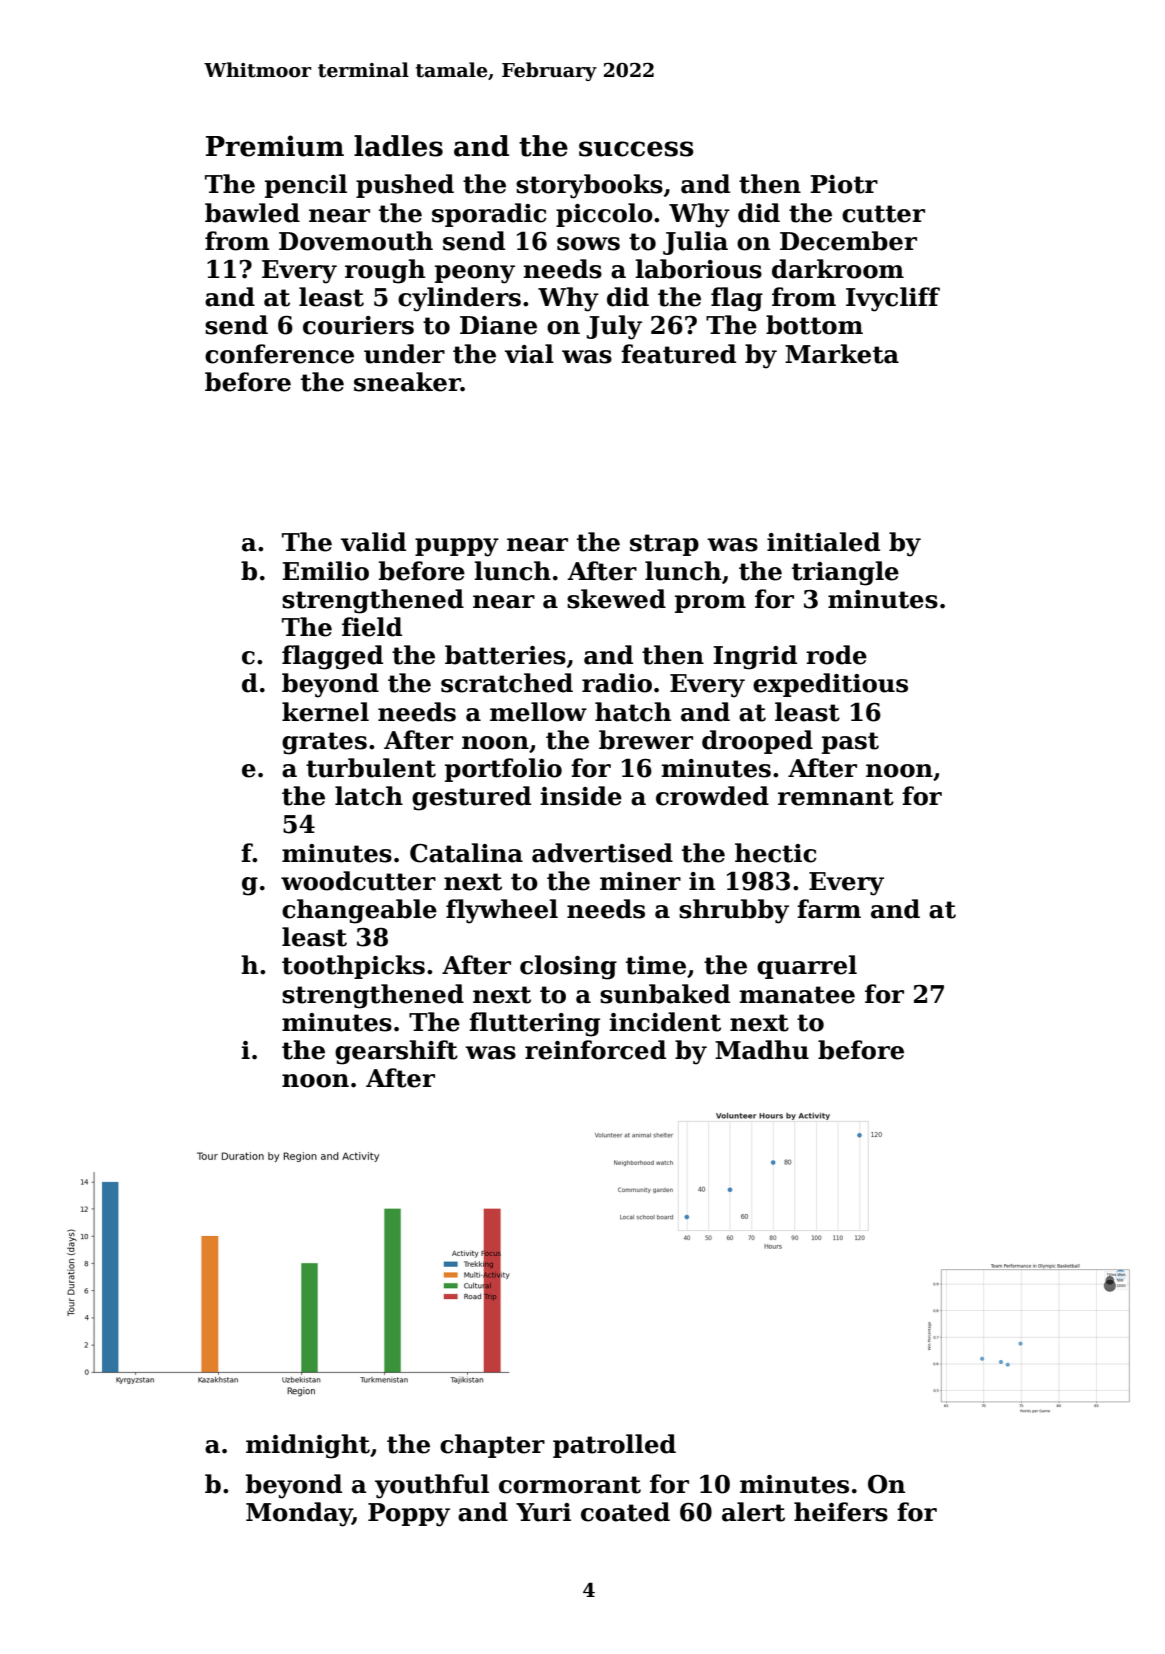 The width and height of the page is (1165, 1654). What do you see at coordinates (308, 1446) in the page?
I see `midnight` at bounding box center [308, 1446].
